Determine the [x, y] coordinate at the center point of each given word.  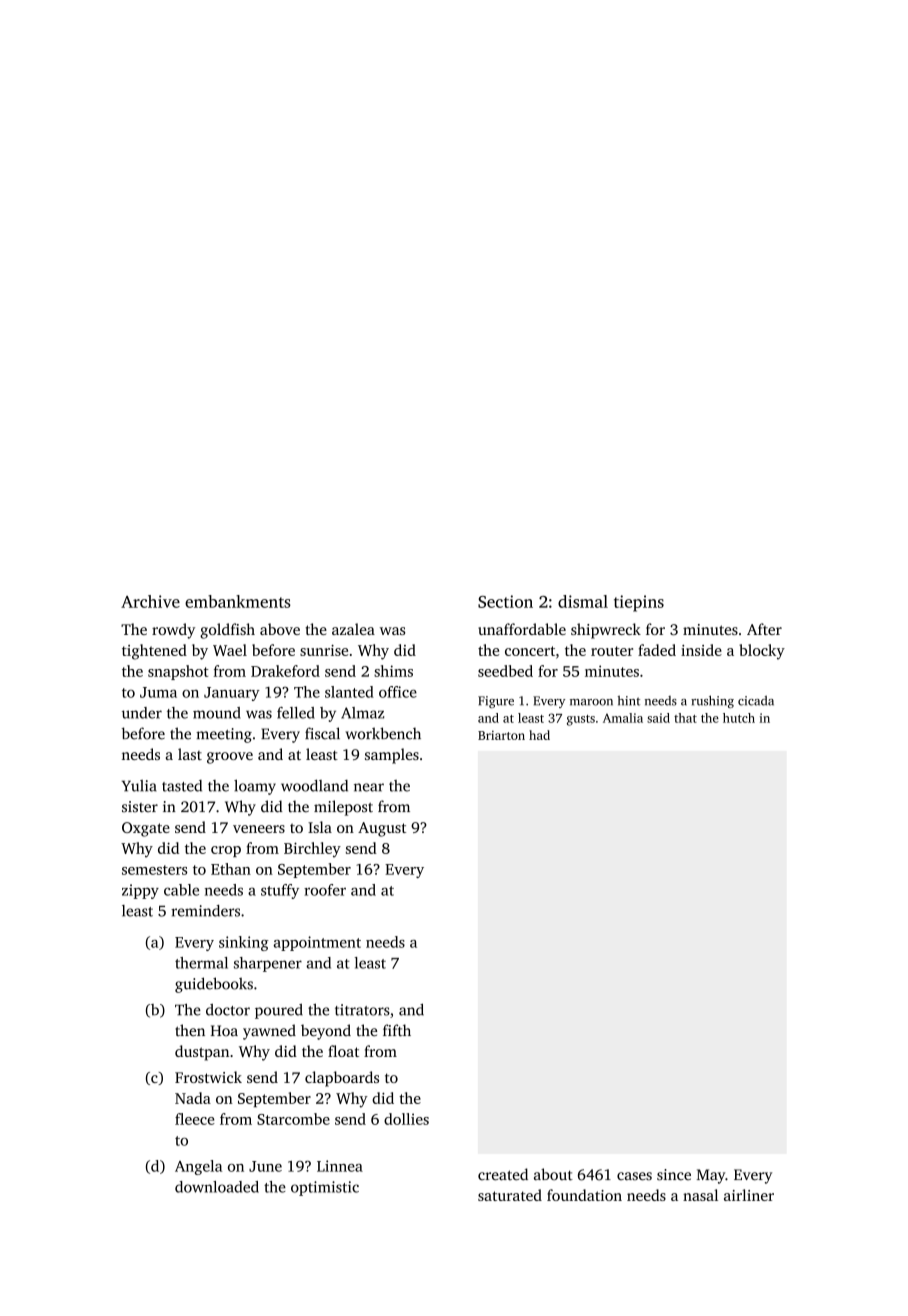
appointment [317, 943]
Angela [198, 1167]
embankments [238, 601]
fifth [397, 1030]
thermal [201, 963]
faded [657, 650]
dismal [583, 601]
